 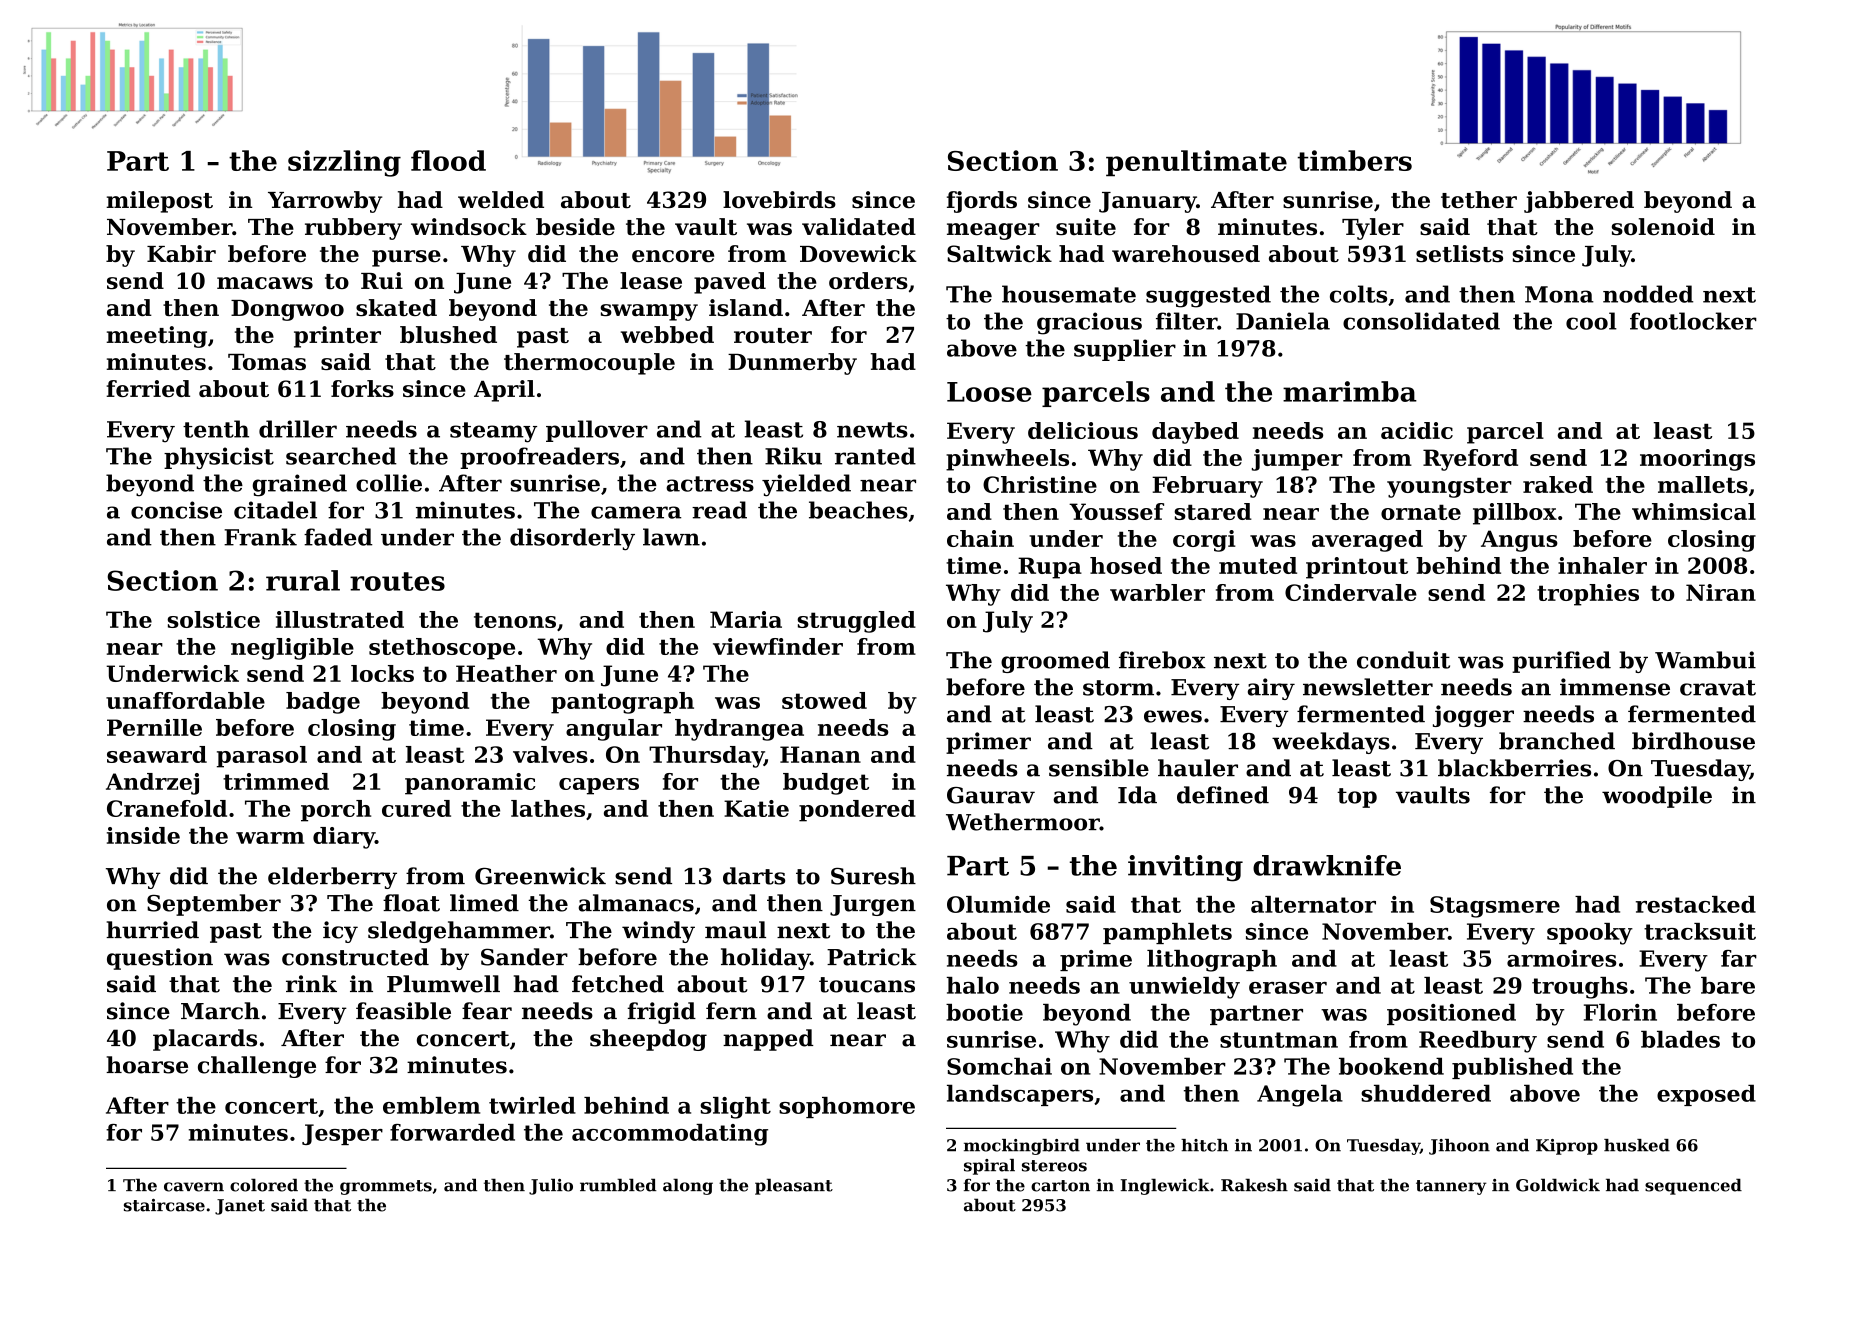 I want to click on moorings, so click(x=1697, y=460).
